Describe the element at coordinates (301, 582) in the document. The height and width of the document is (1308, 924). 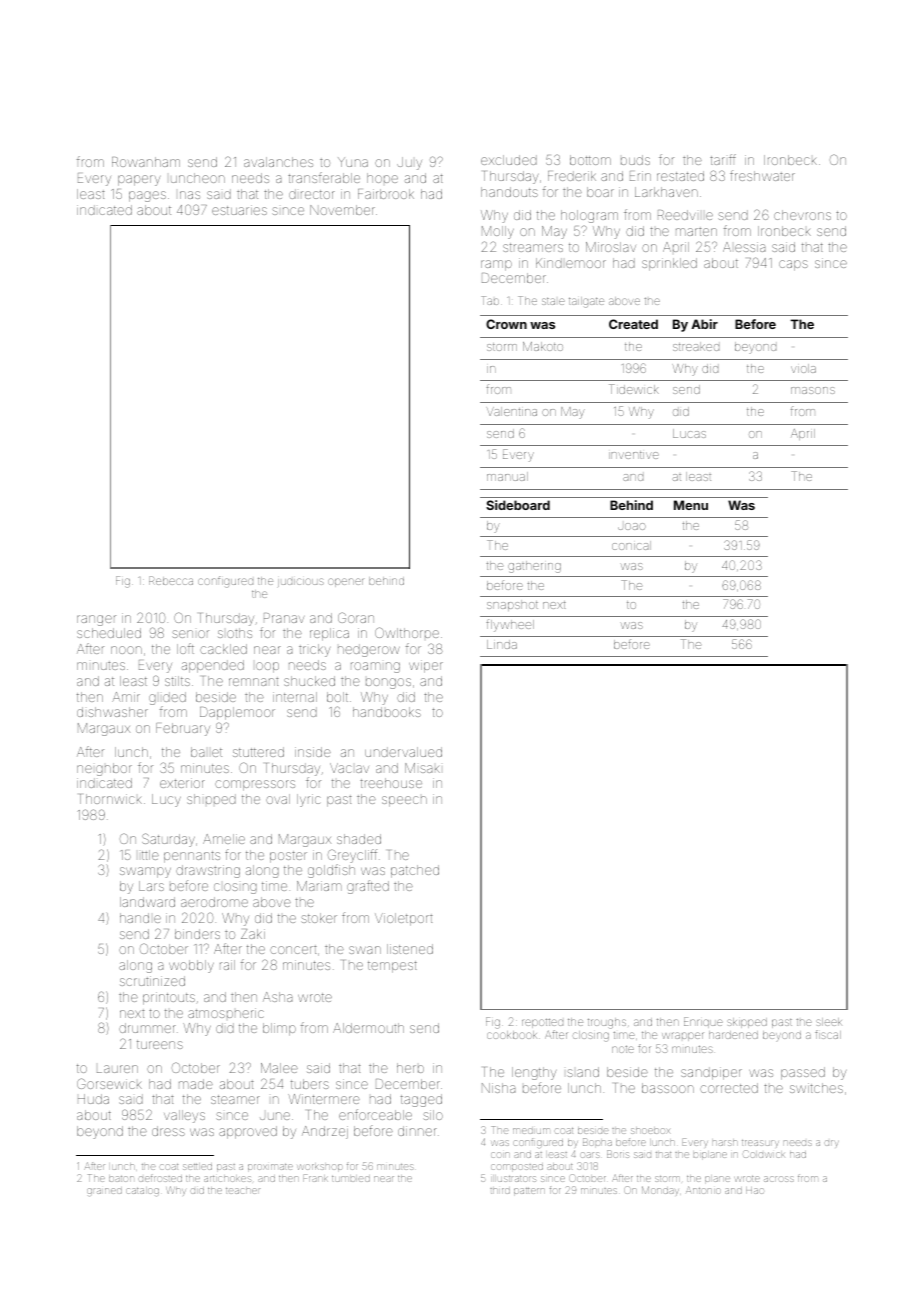
I see `judicious` at that location.
